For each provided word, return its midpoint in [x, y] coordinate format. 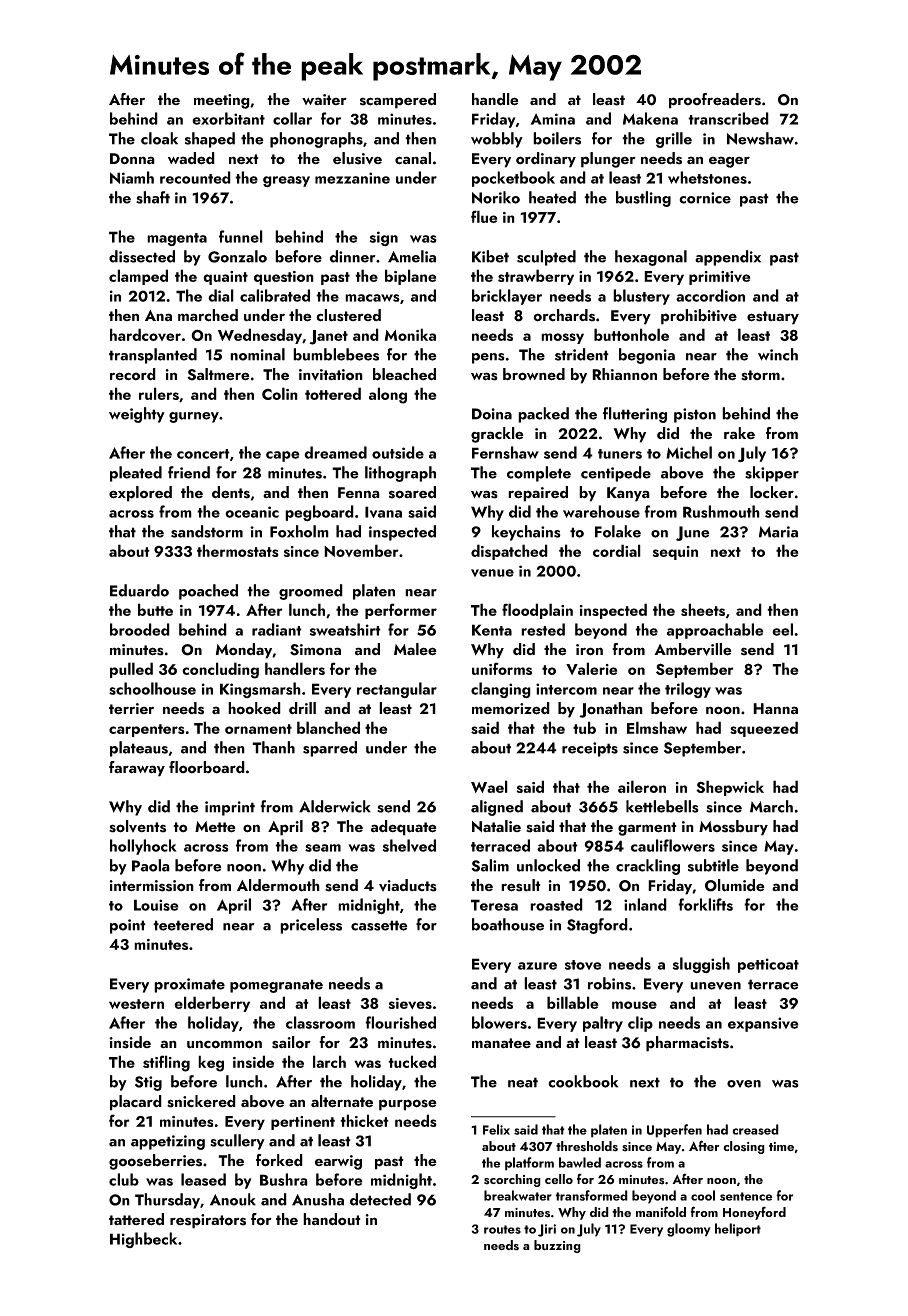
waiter [324, 99]
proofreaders [715, 101]
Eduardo [139, 590]
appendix [728, 258]
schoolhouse [152, 688]
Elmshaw [657, 727]
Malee [415, 649]
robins [609, 983]
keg [211, 1063]
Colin [280, 393]
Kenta [492, 630]
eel [782, 629]
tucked [412, 1061]
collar [292, 118]
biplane [410, 277]
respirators [208, 1221]
